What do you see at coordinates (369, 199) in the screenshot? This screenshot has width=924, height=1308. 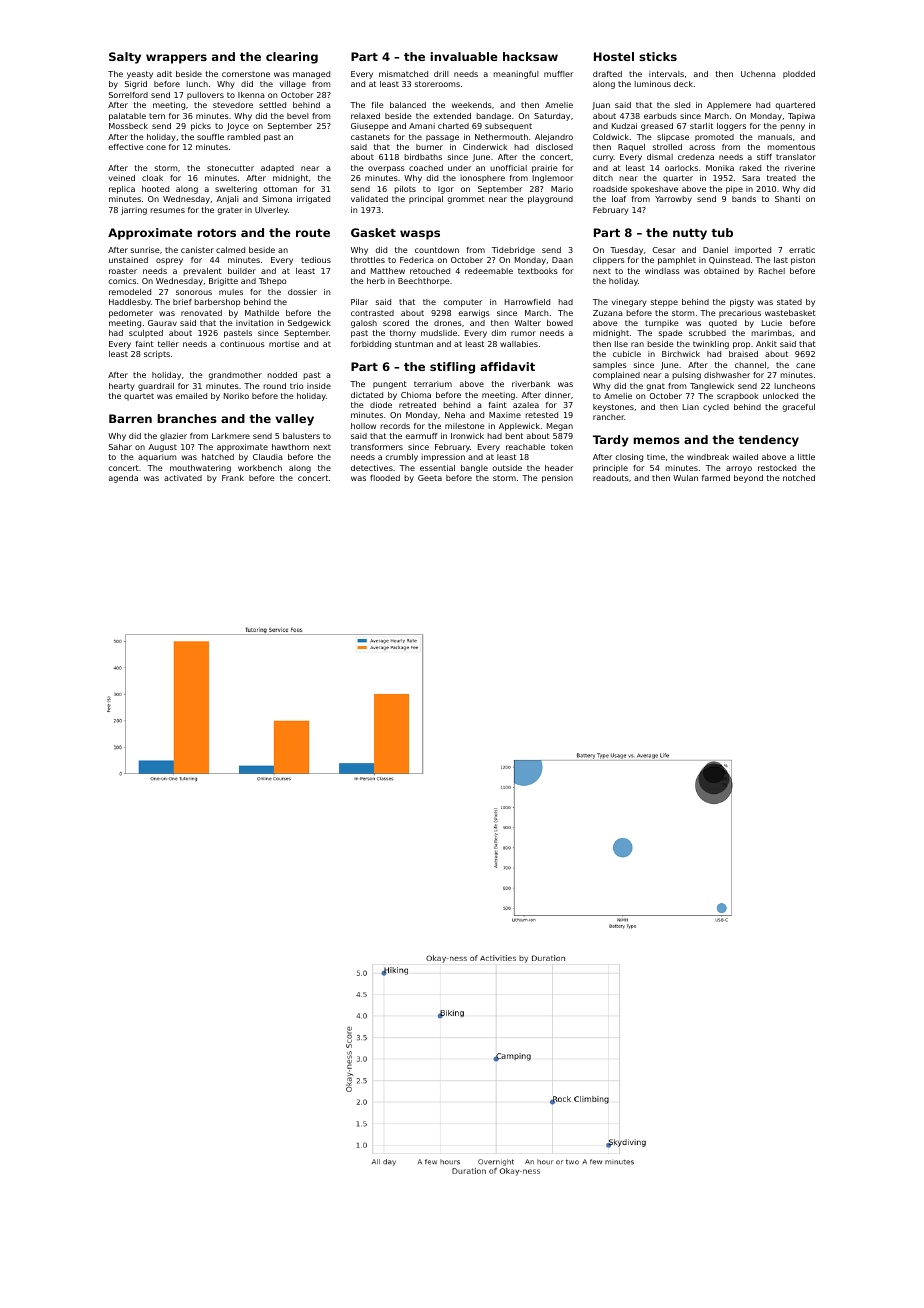 I see `validated` at bounding box center [369, 199].
